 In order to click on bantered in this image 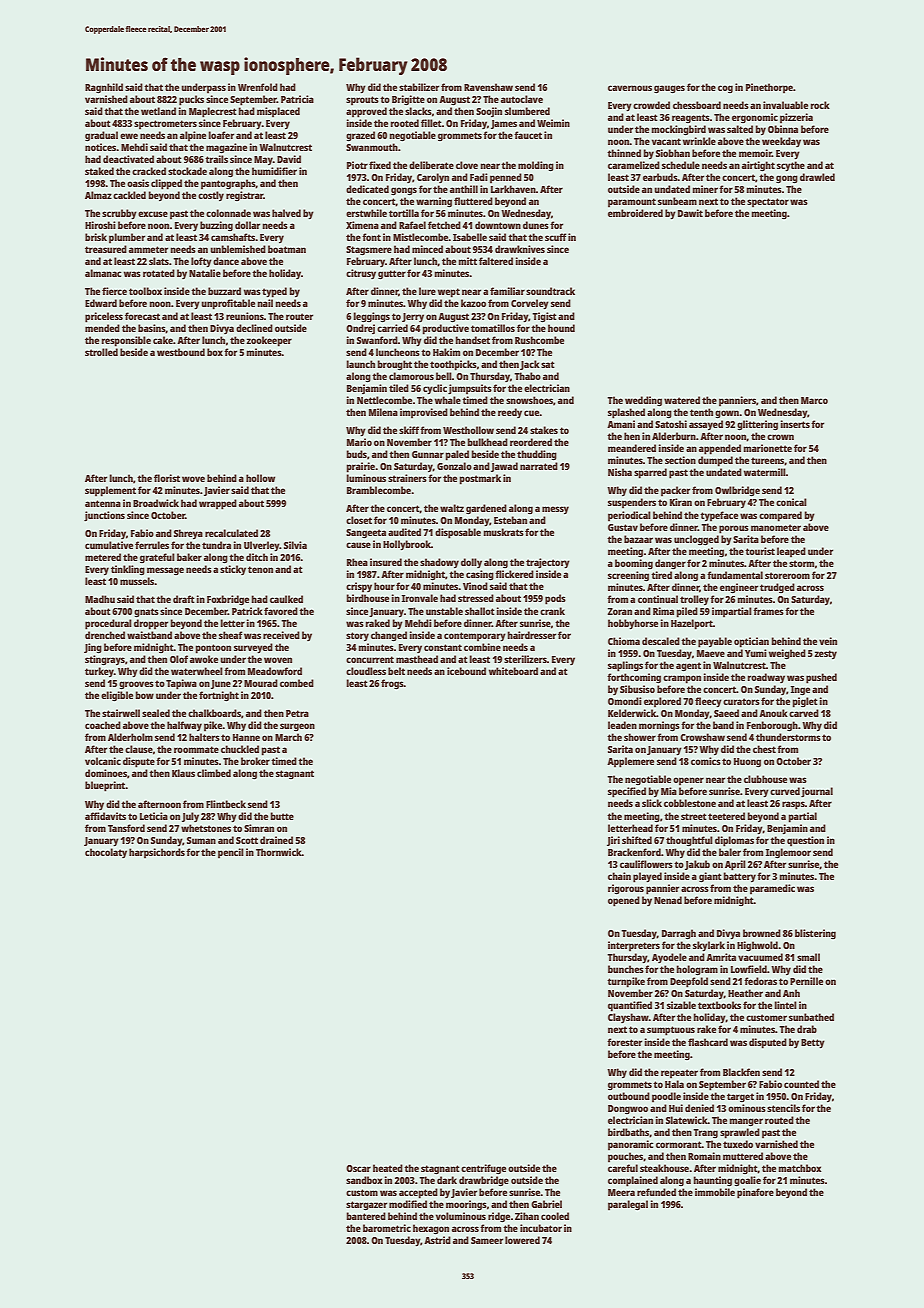, I will do `click(366, 1216)`.
